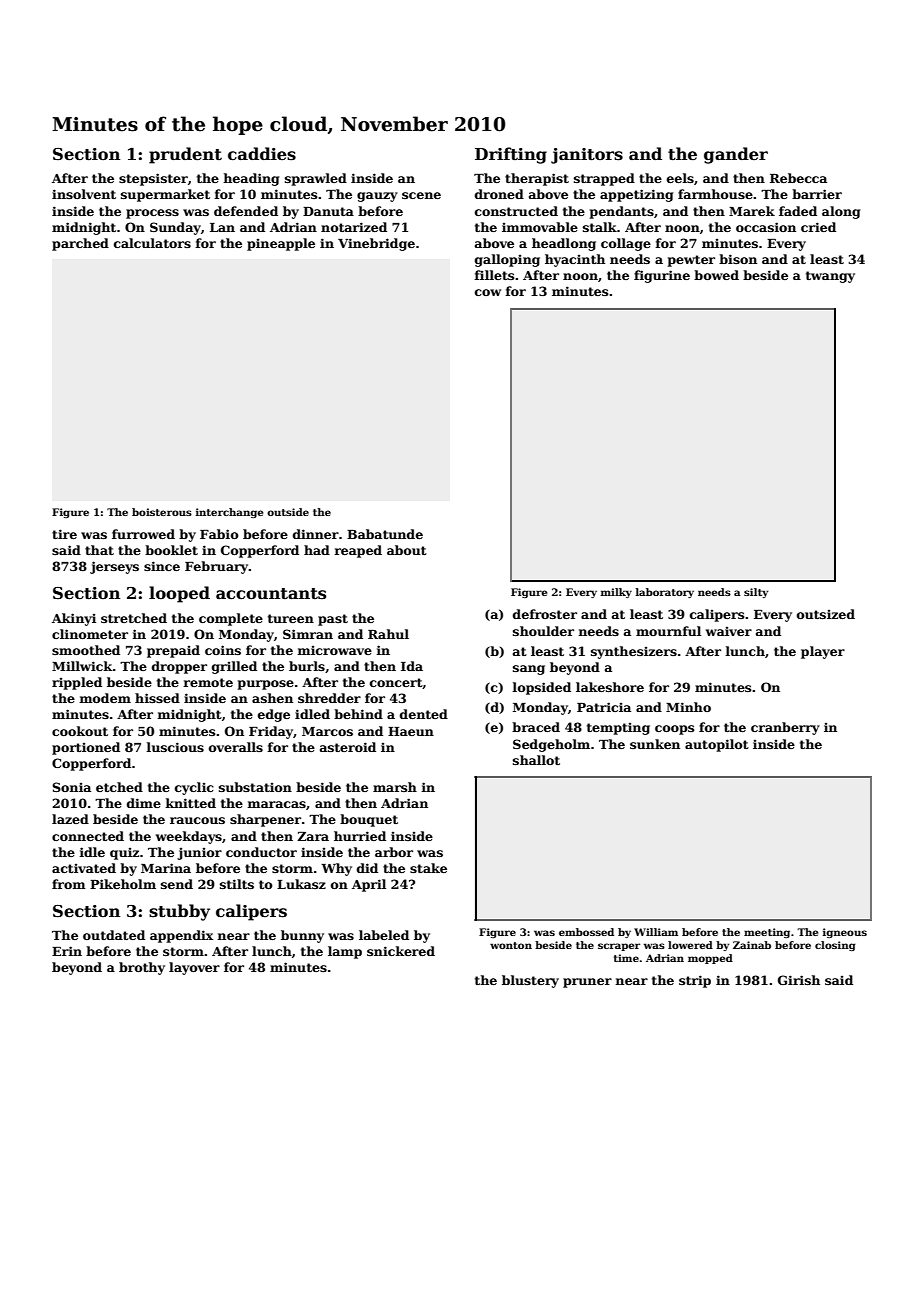 The image size is (924, 1314). Describe the element at coordinates (421, 195) in the page. I see `scene` at that location.
